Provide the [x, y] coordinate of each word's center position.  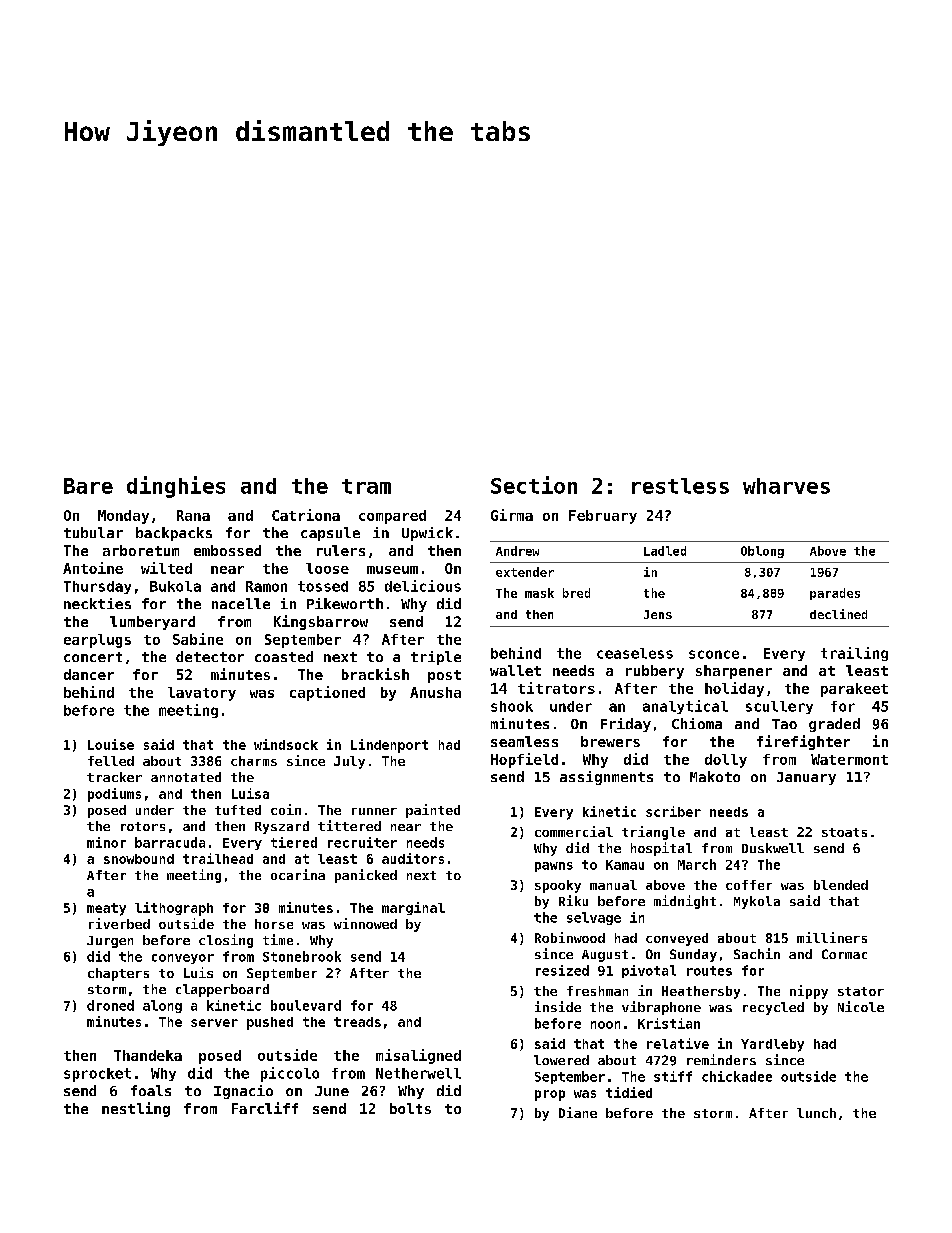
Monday [123, 517]
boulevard [306, 1005]
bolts [410, 1108]
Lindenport [389, 746]
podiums [114, 795]
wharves [786, 486]
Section [534, 485]
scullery [779, 707]
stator [861, 991]
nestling [136, 1109]
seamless [524, 741]
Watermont [849, 759]
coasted [284, 656]
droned [110, 1005]
